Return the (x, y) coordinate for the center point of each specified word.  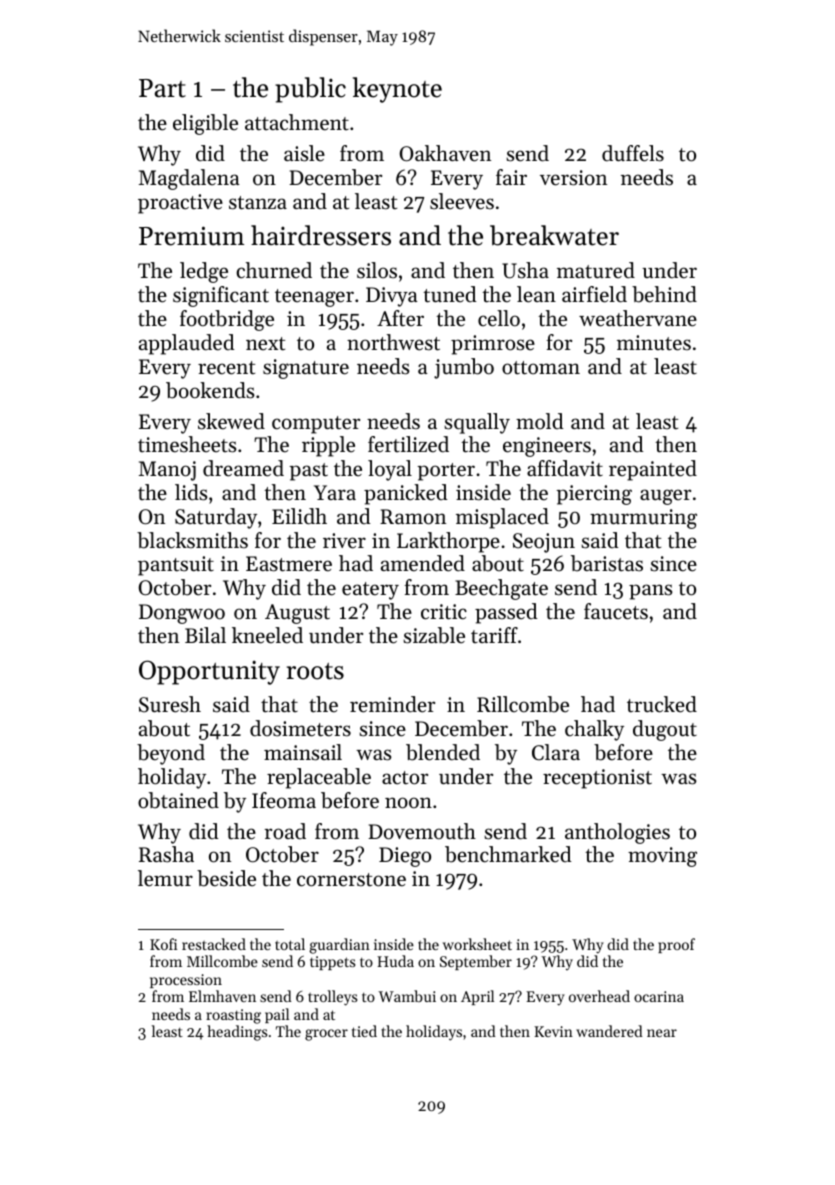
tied (364, 1031)
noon (408, 803)
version (573, 178)
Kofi (163, 944)
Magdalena (189, 179)
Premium (191, 236)
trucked (662, 704)
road (285, 831)
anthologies (617, 833)
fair (511, 177)
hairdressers (321, 235)
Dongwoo (182, 614)
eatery (370, 591)
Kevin (553, 1031)
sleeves (462, 201)
